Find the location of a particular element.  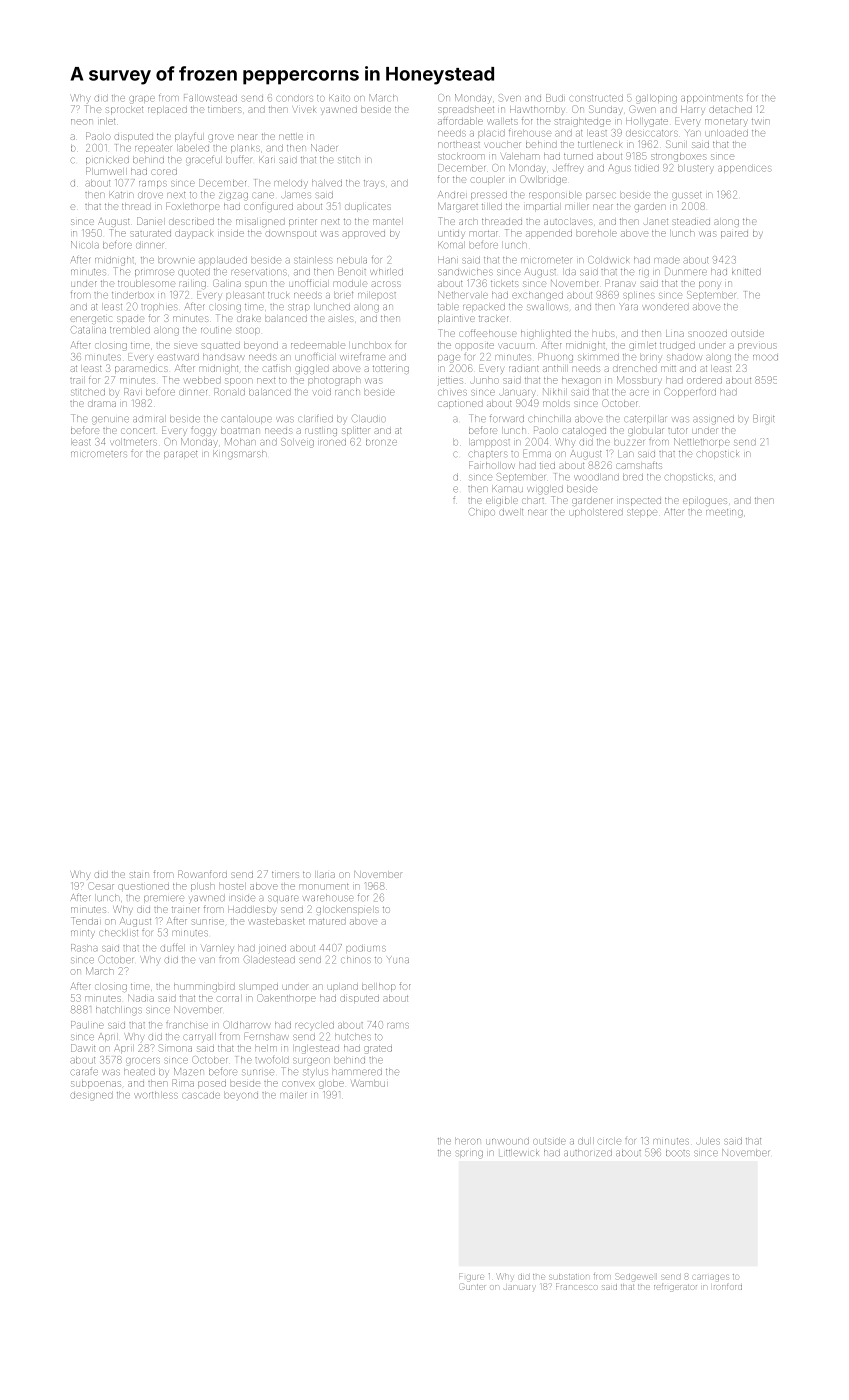

Jules is located at coordinates (708, 1142).
